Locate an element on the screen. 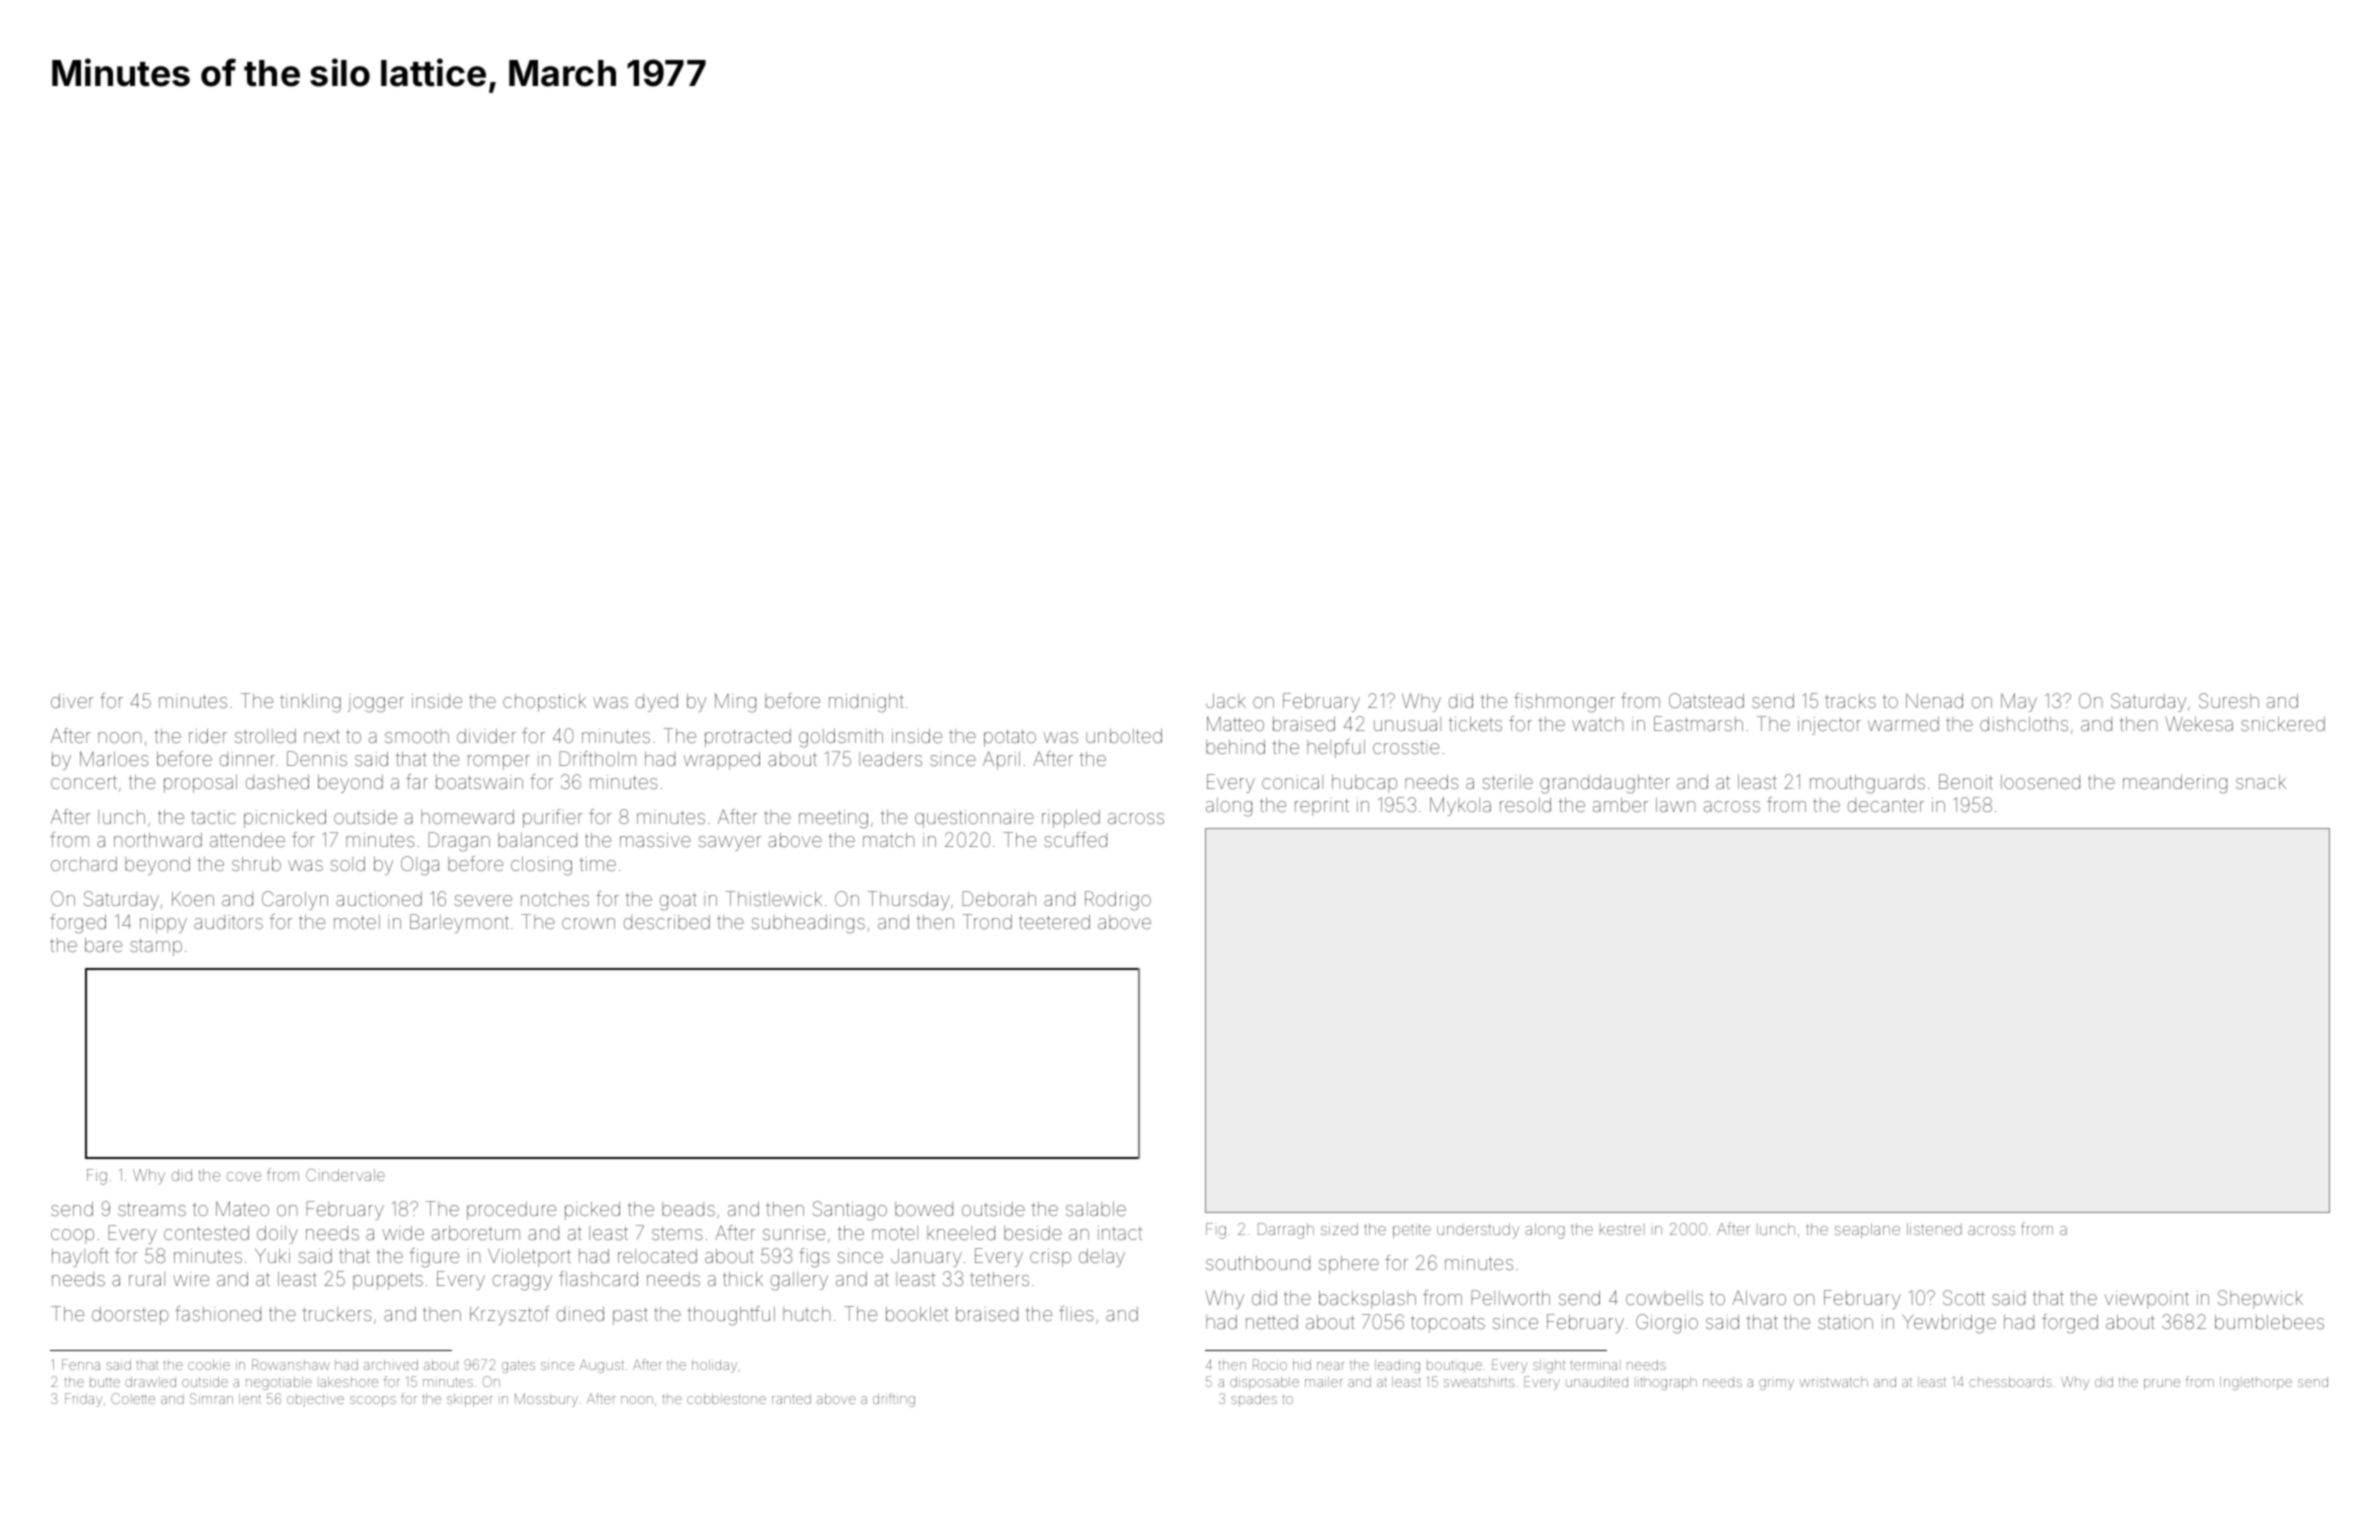 The image size is (2380, 1540). Cindervale is located at coordinates (345, 1175).
